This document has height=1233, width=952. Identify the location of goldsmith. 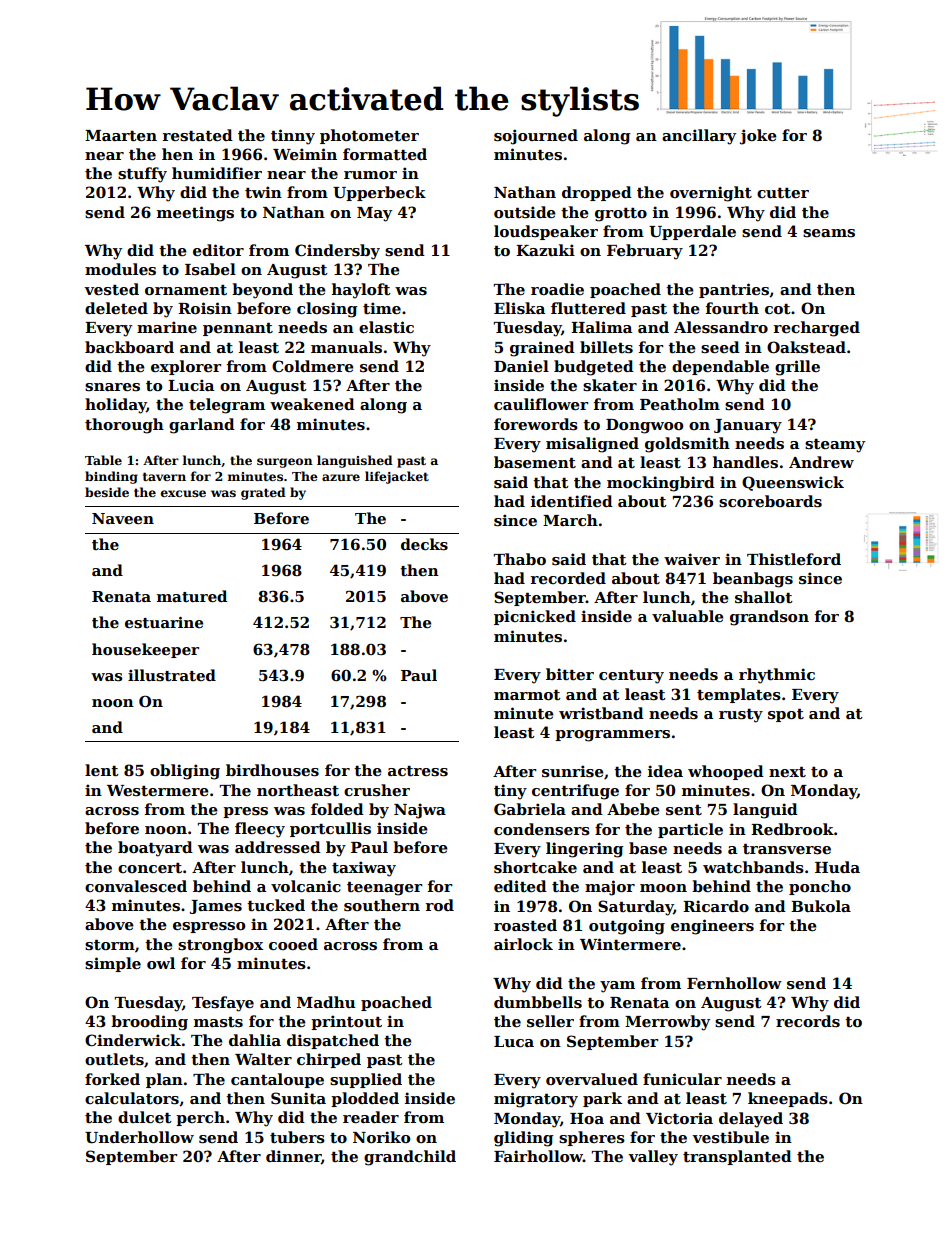
(687, 445).
